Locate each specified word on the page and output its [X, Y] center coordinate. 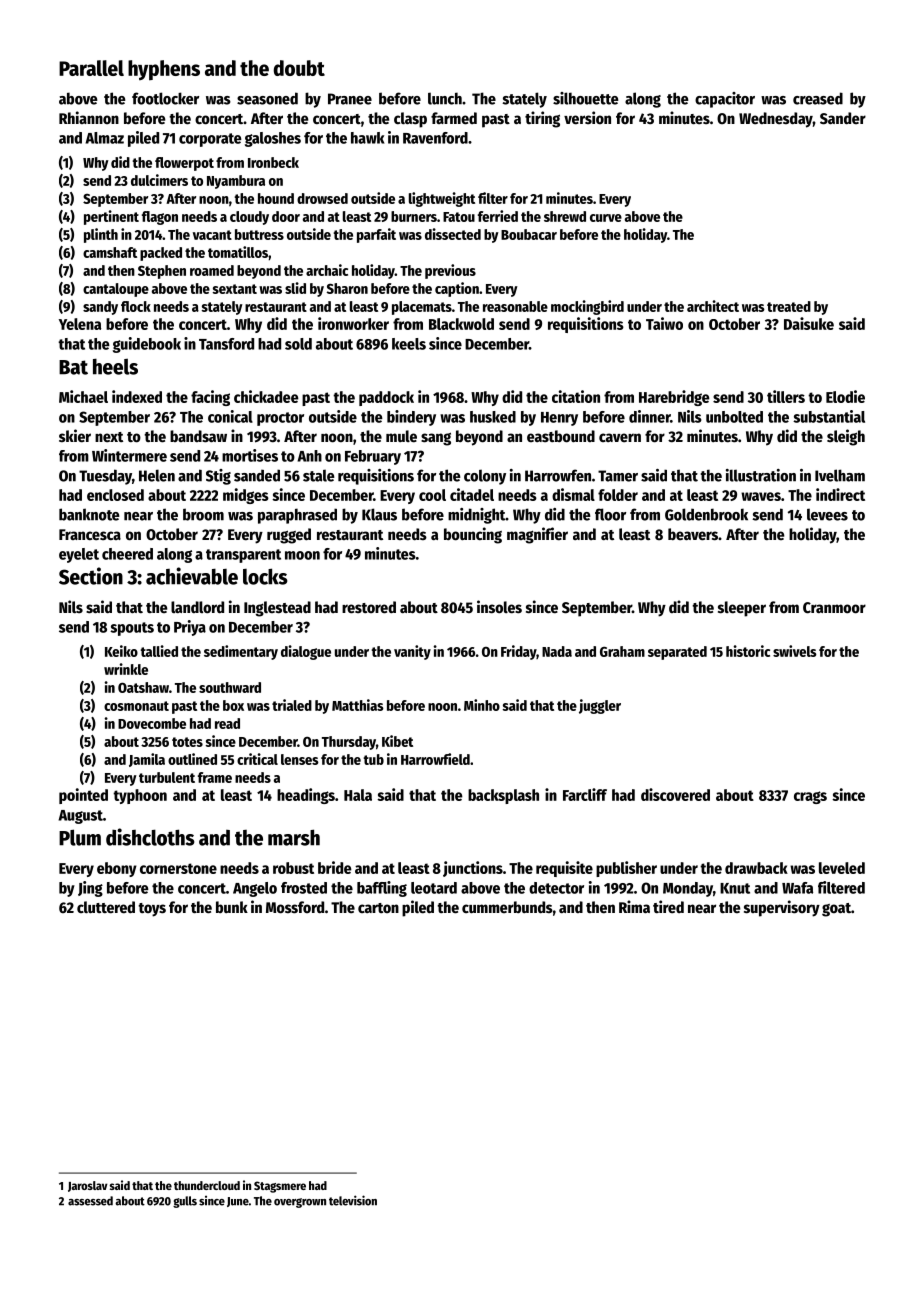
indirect [840, 494]
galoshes [273, 139]
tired [668, 907]
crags [810, 797]
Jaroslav [88, 1186]
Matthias [358, 705]
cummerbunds [507, 907]
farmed [454, 118]
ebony [117, 869]
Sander [843, 118]
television [353, 1200]
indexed [137, 396]
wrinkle [126, 669]
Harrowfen [558, 475]
